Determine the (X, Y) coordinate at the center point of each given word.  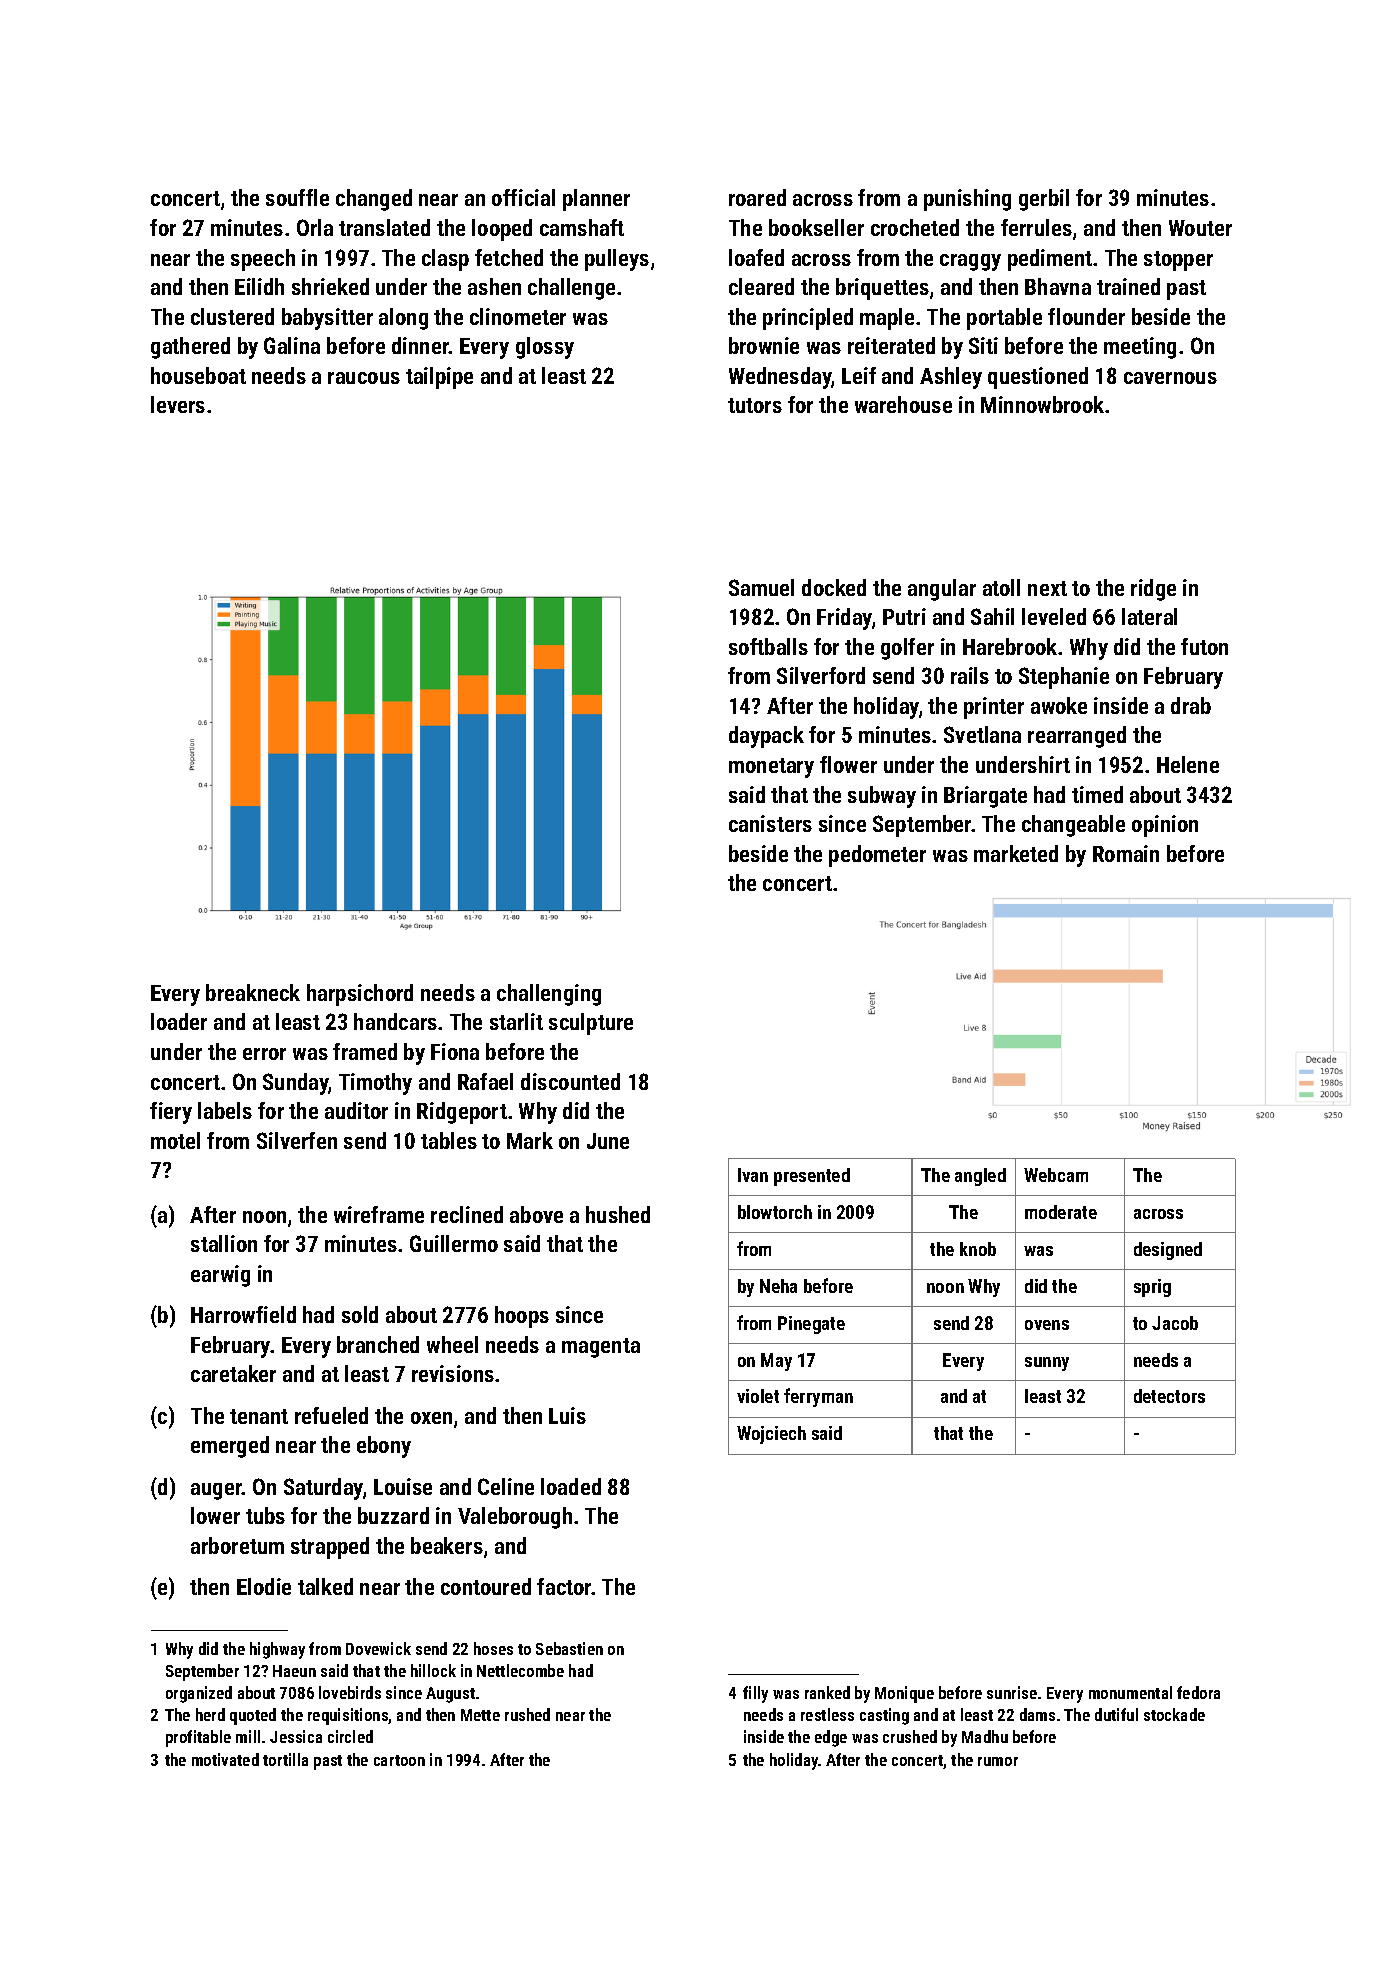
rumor (998, 1761)
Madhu (985, 1736)
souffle (297, 197)
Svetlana (982, 734)
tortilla (285, 1759)
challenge (571, 289)
